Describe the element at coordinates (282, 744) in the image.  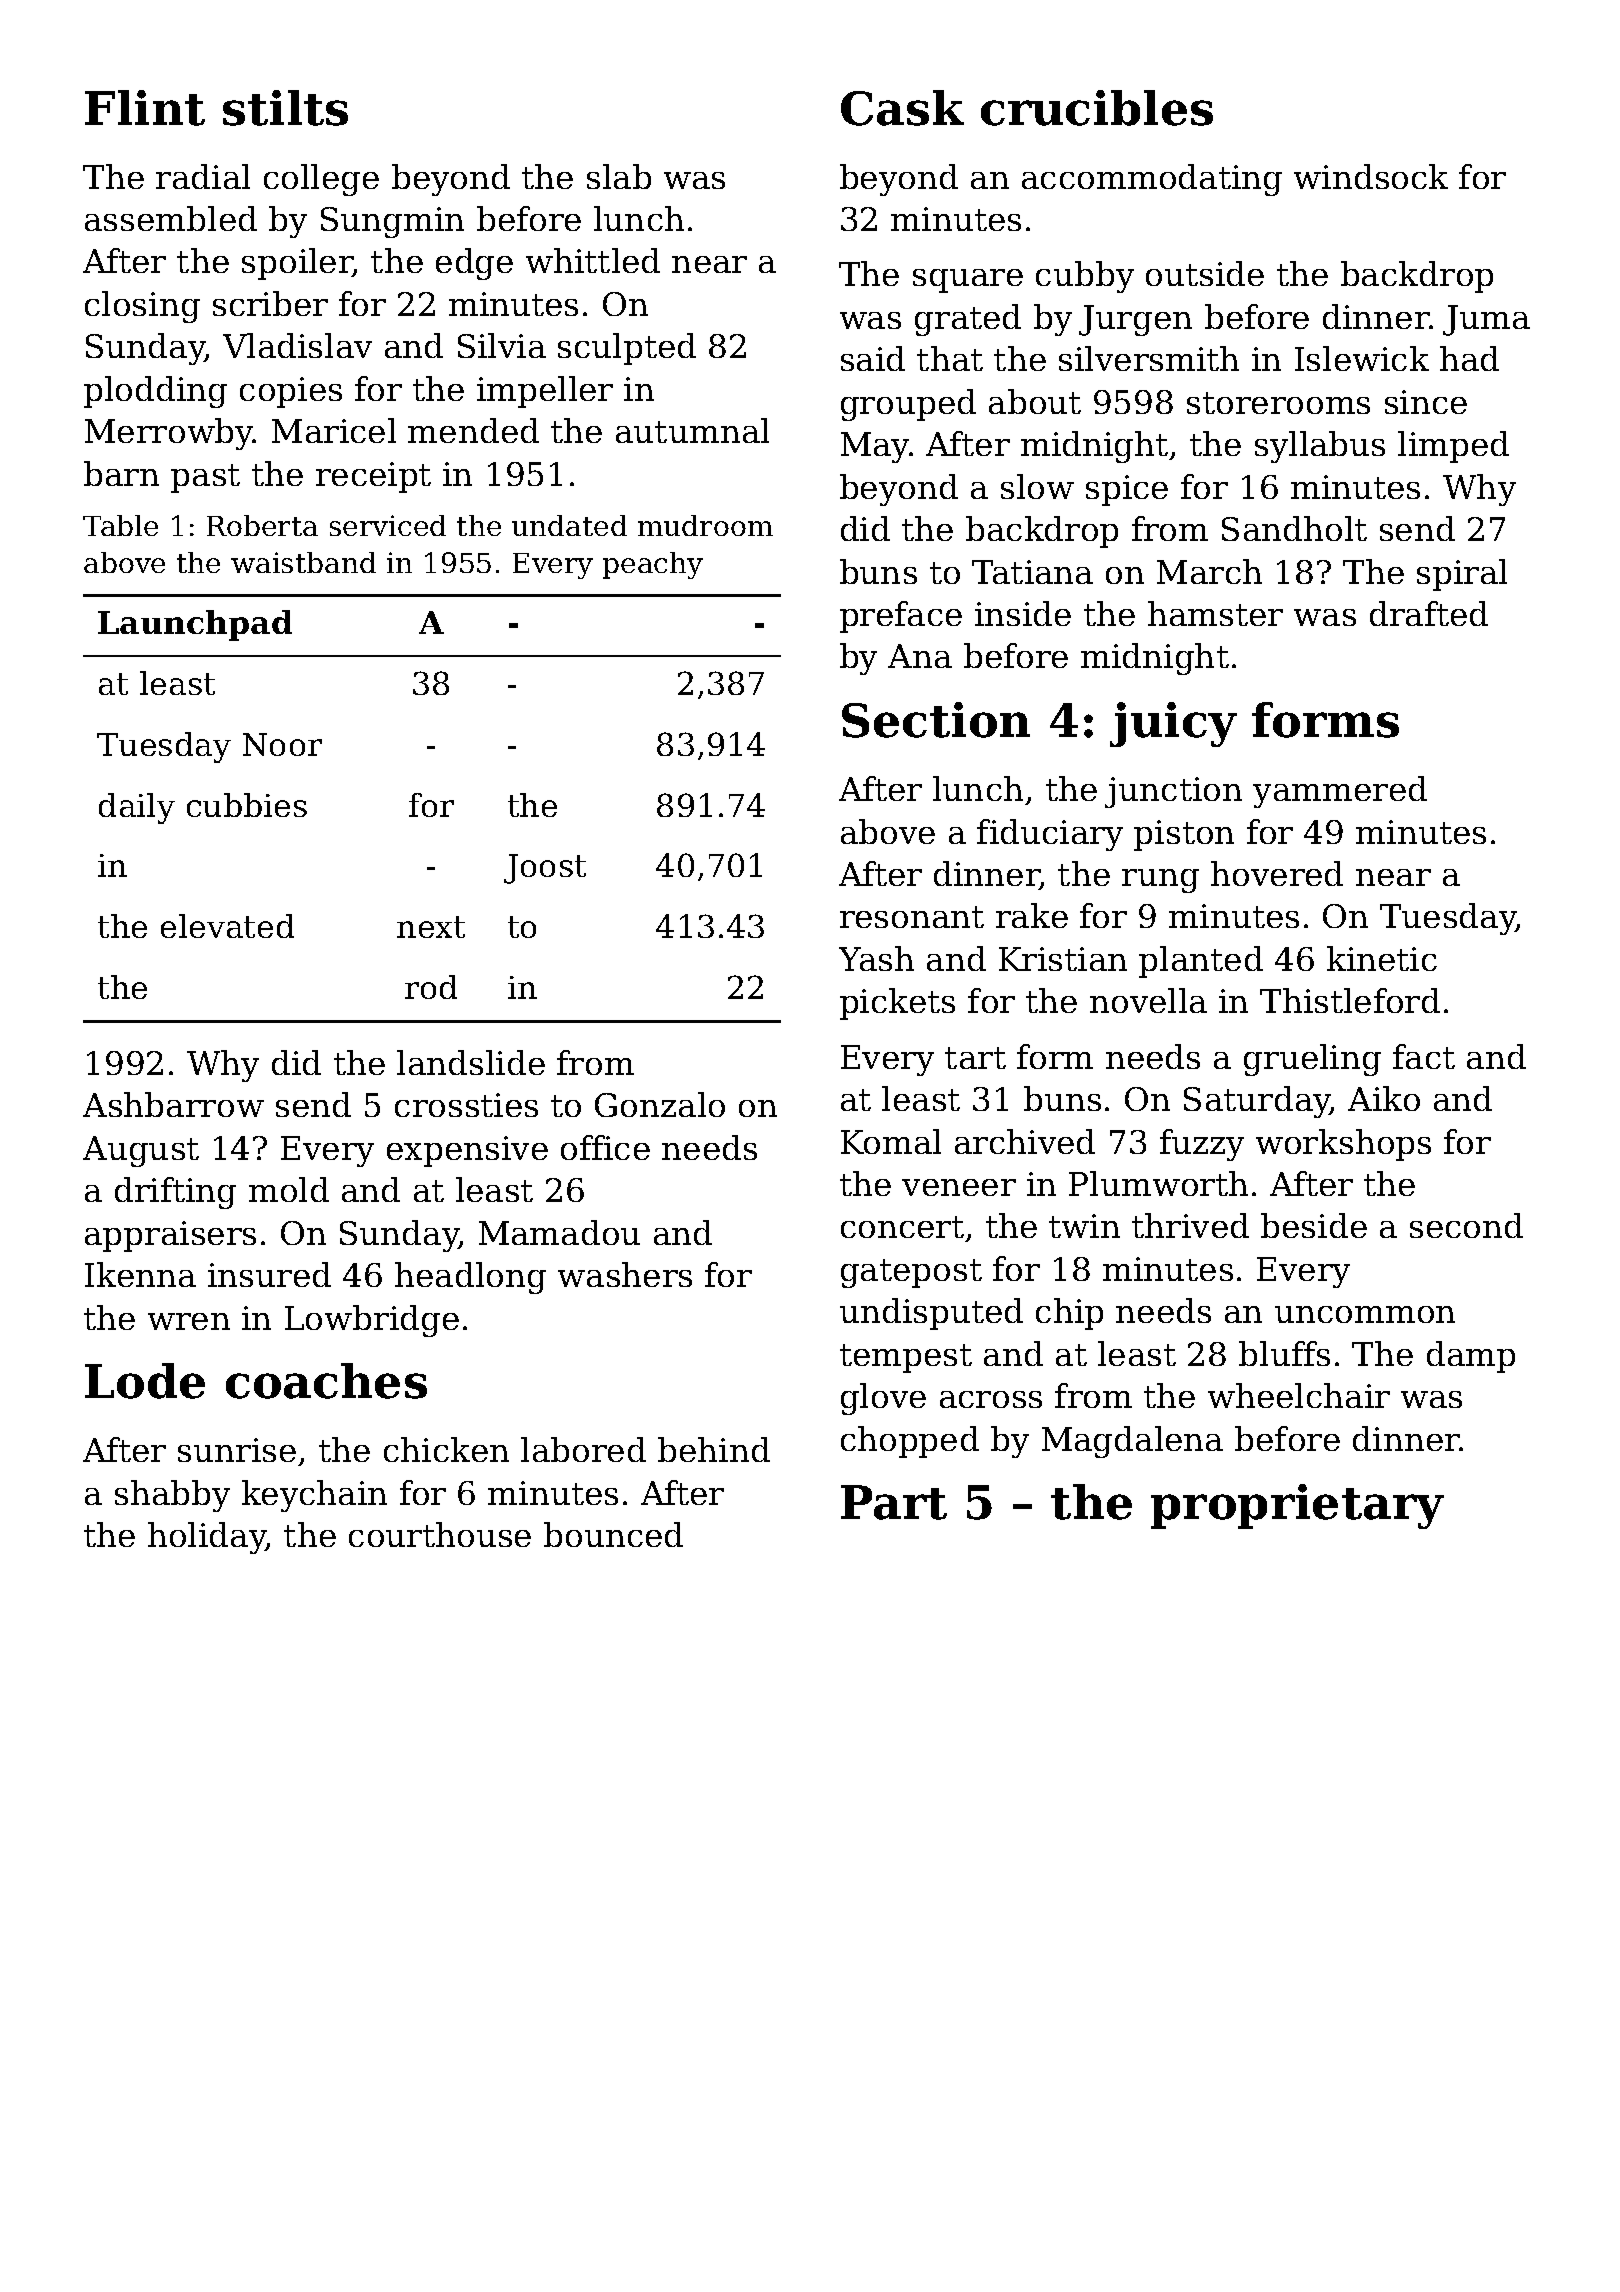
I see `Noor` at that location.
